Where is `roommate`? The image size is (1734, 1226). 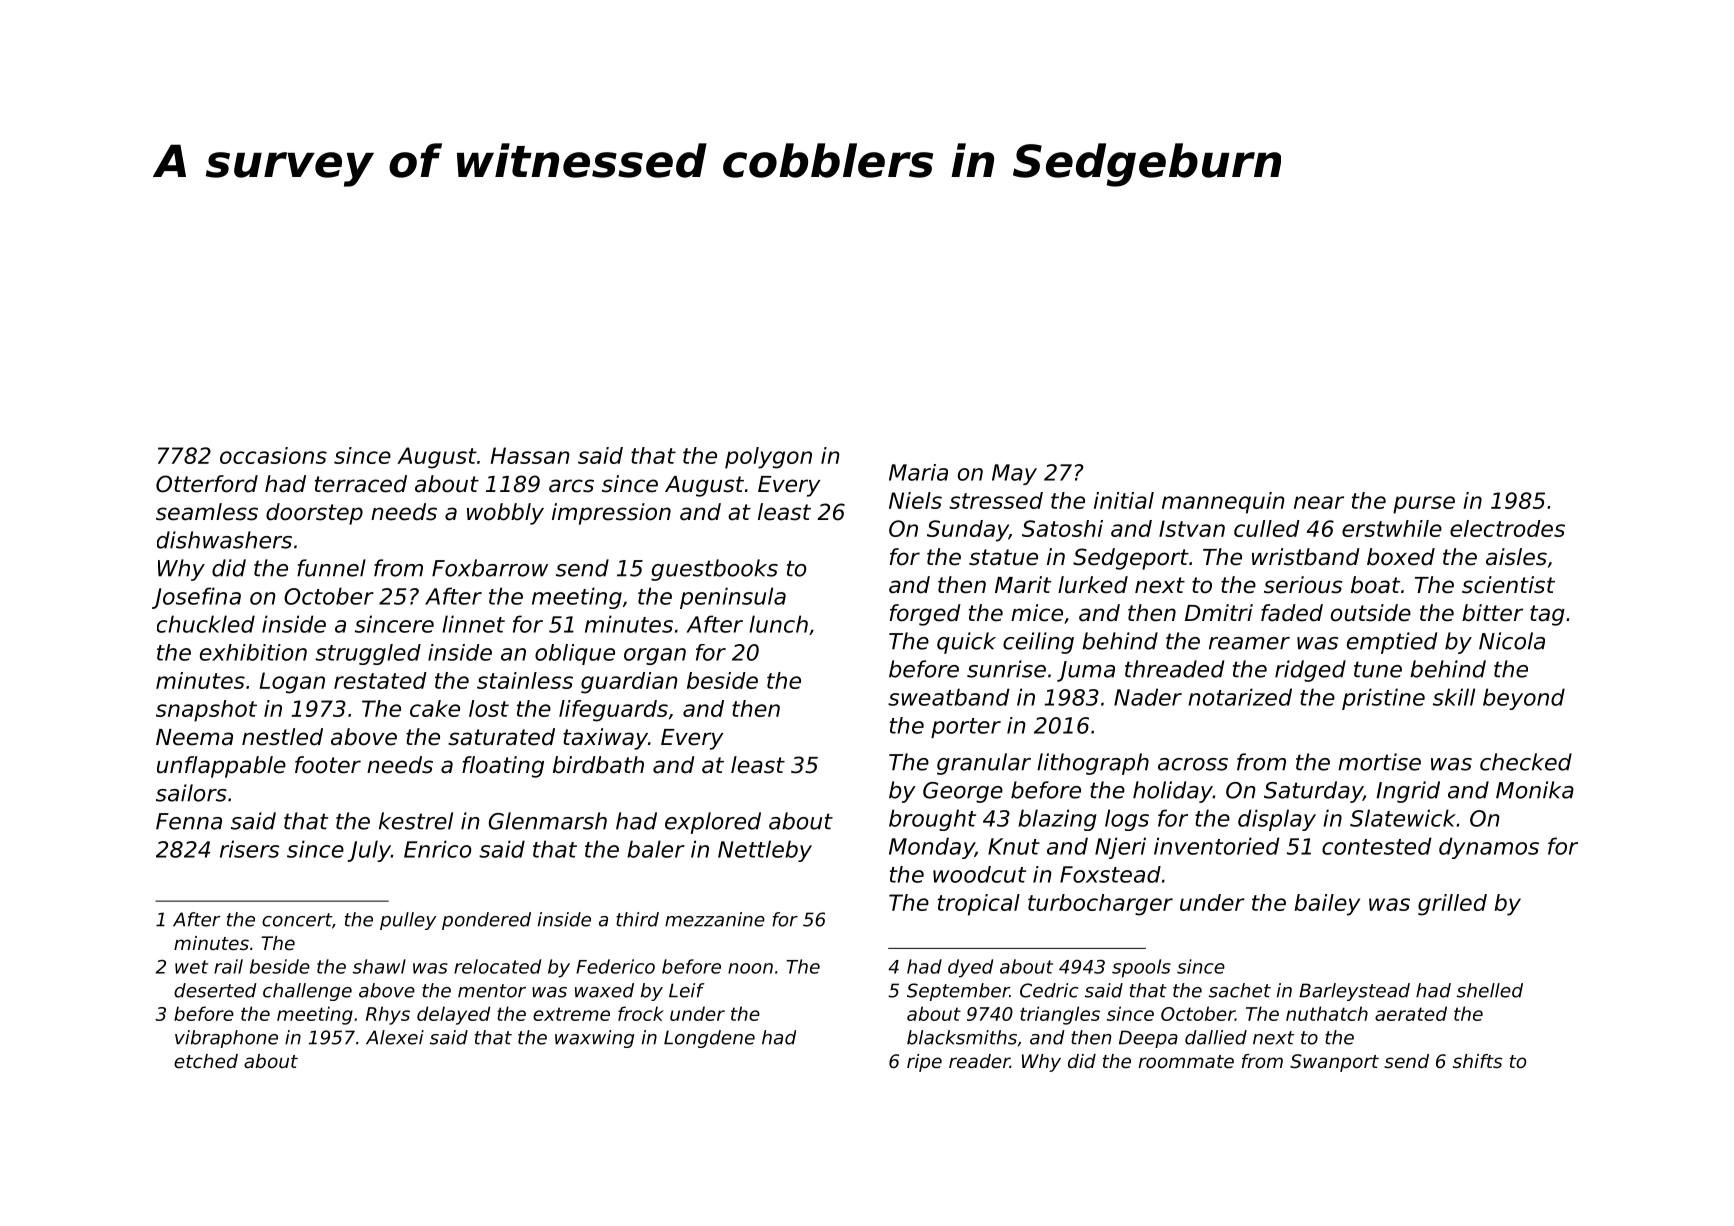
roommate is located at coordinates (1186, 1061).
